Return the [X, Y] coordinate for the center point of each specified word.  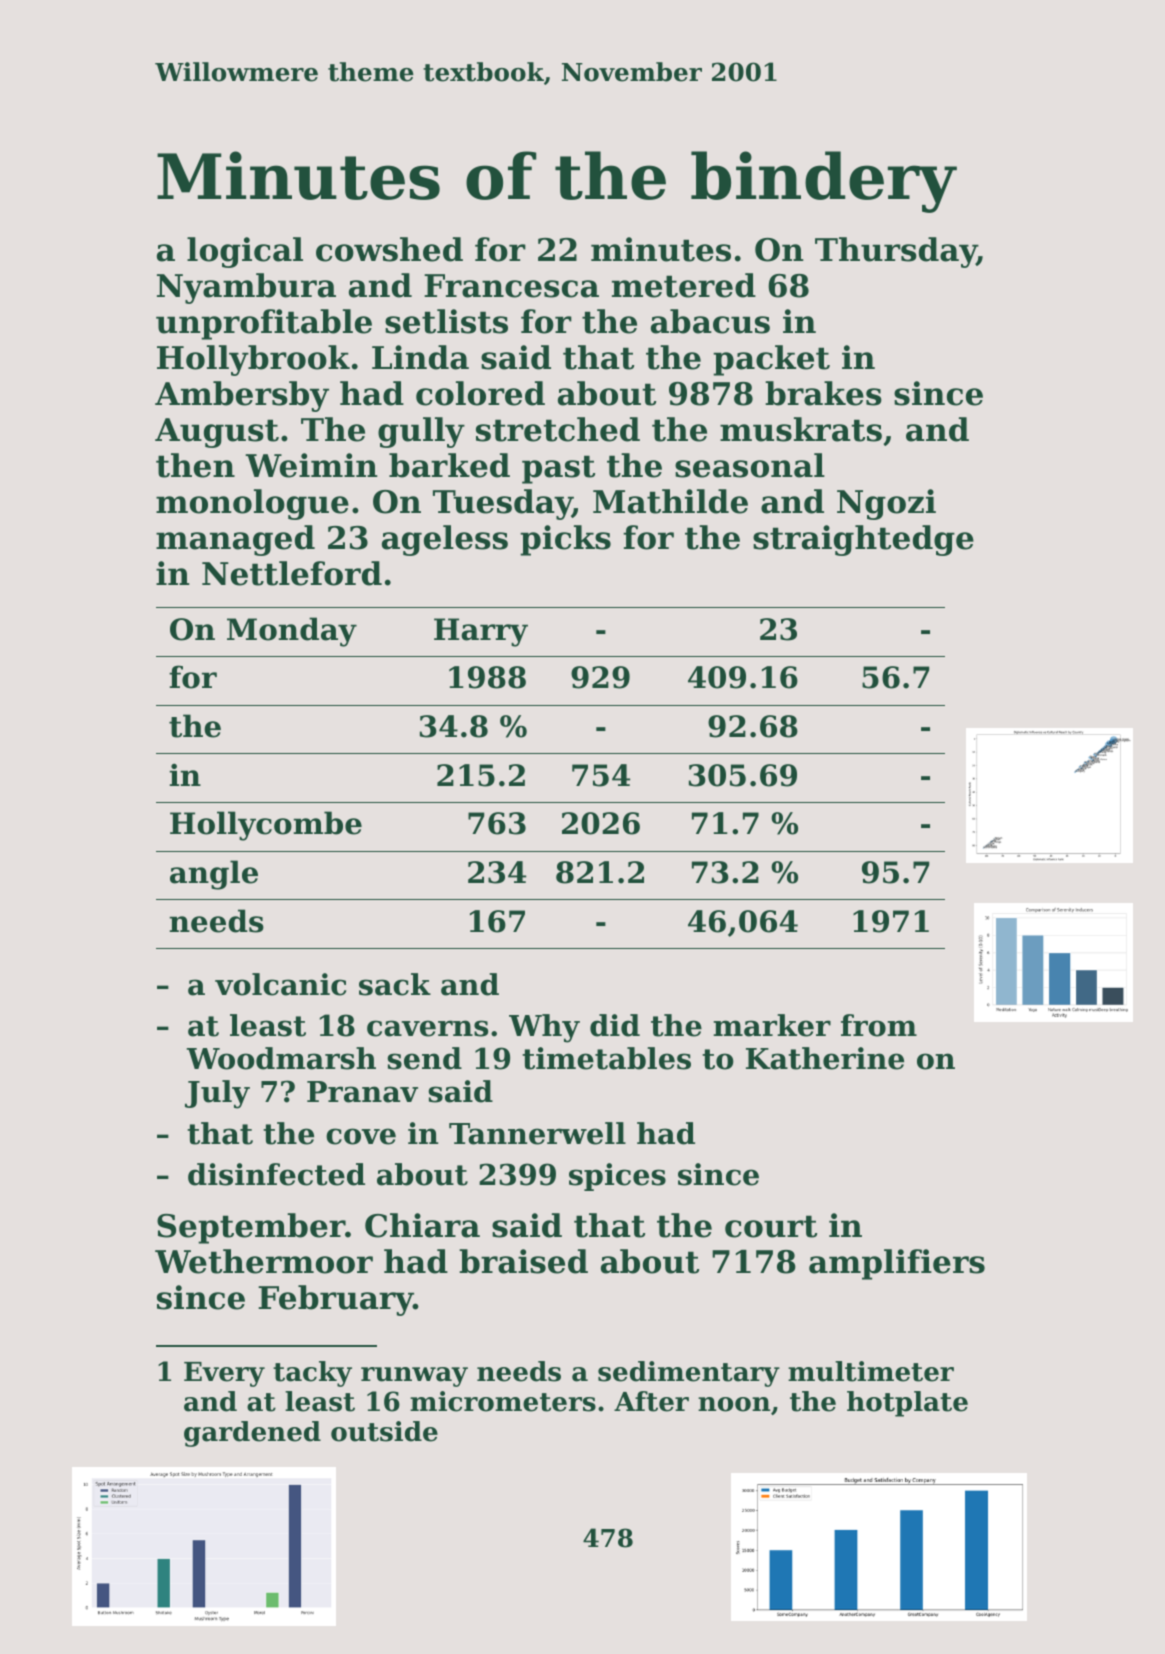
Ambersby [242, 396]
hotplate [907, 1404]
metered [684, 285]
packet [771, 360]
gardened [252, 1434]
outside [384, 1431]
